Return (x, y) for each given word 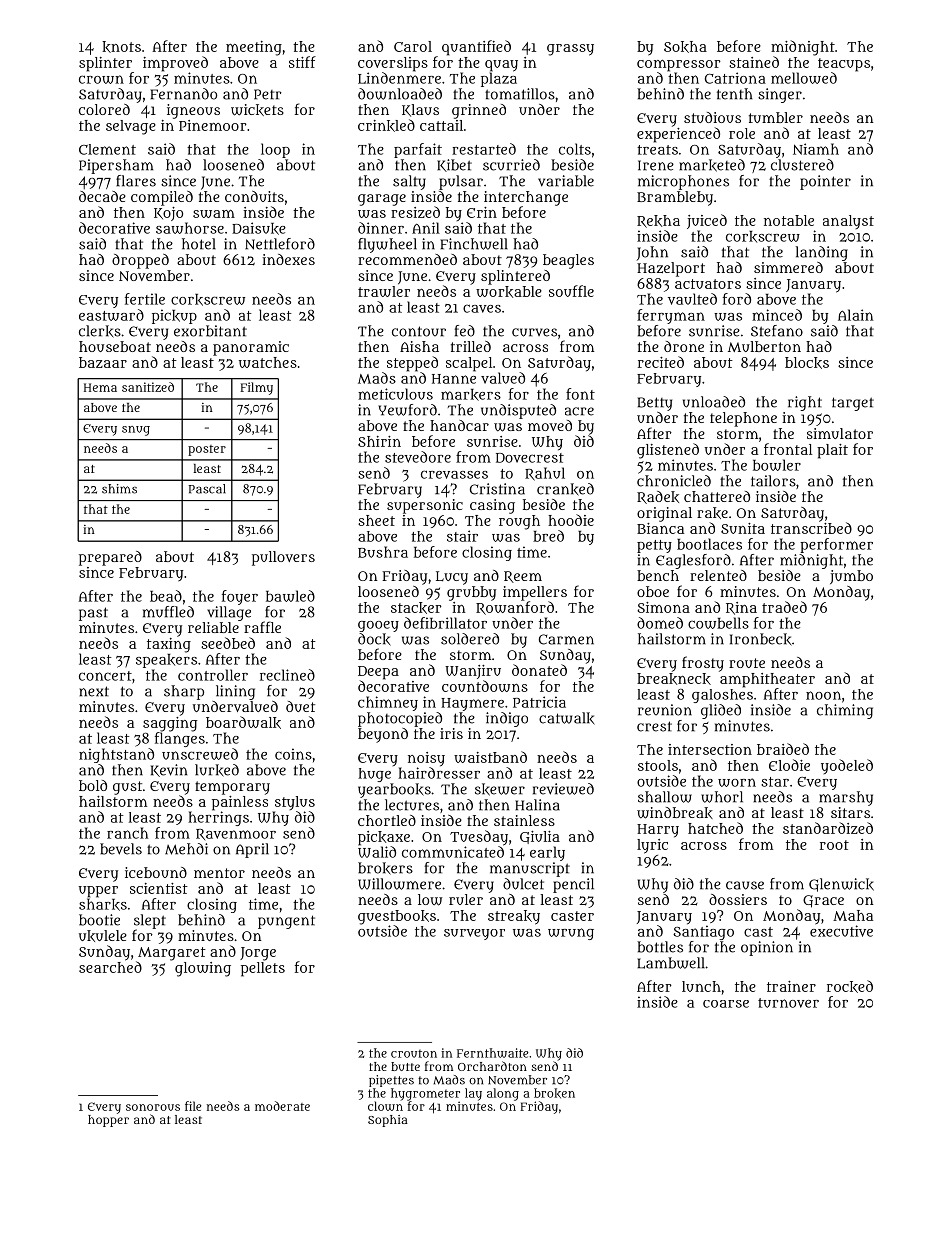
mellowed (804, 78)
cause (745, 885)
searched (110, 967)
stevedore (418, 457)
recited (661, 362)
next (94, 691)
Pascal (207, 489)
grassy (570, 50)
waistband (490, 757)
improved (175, 64)
